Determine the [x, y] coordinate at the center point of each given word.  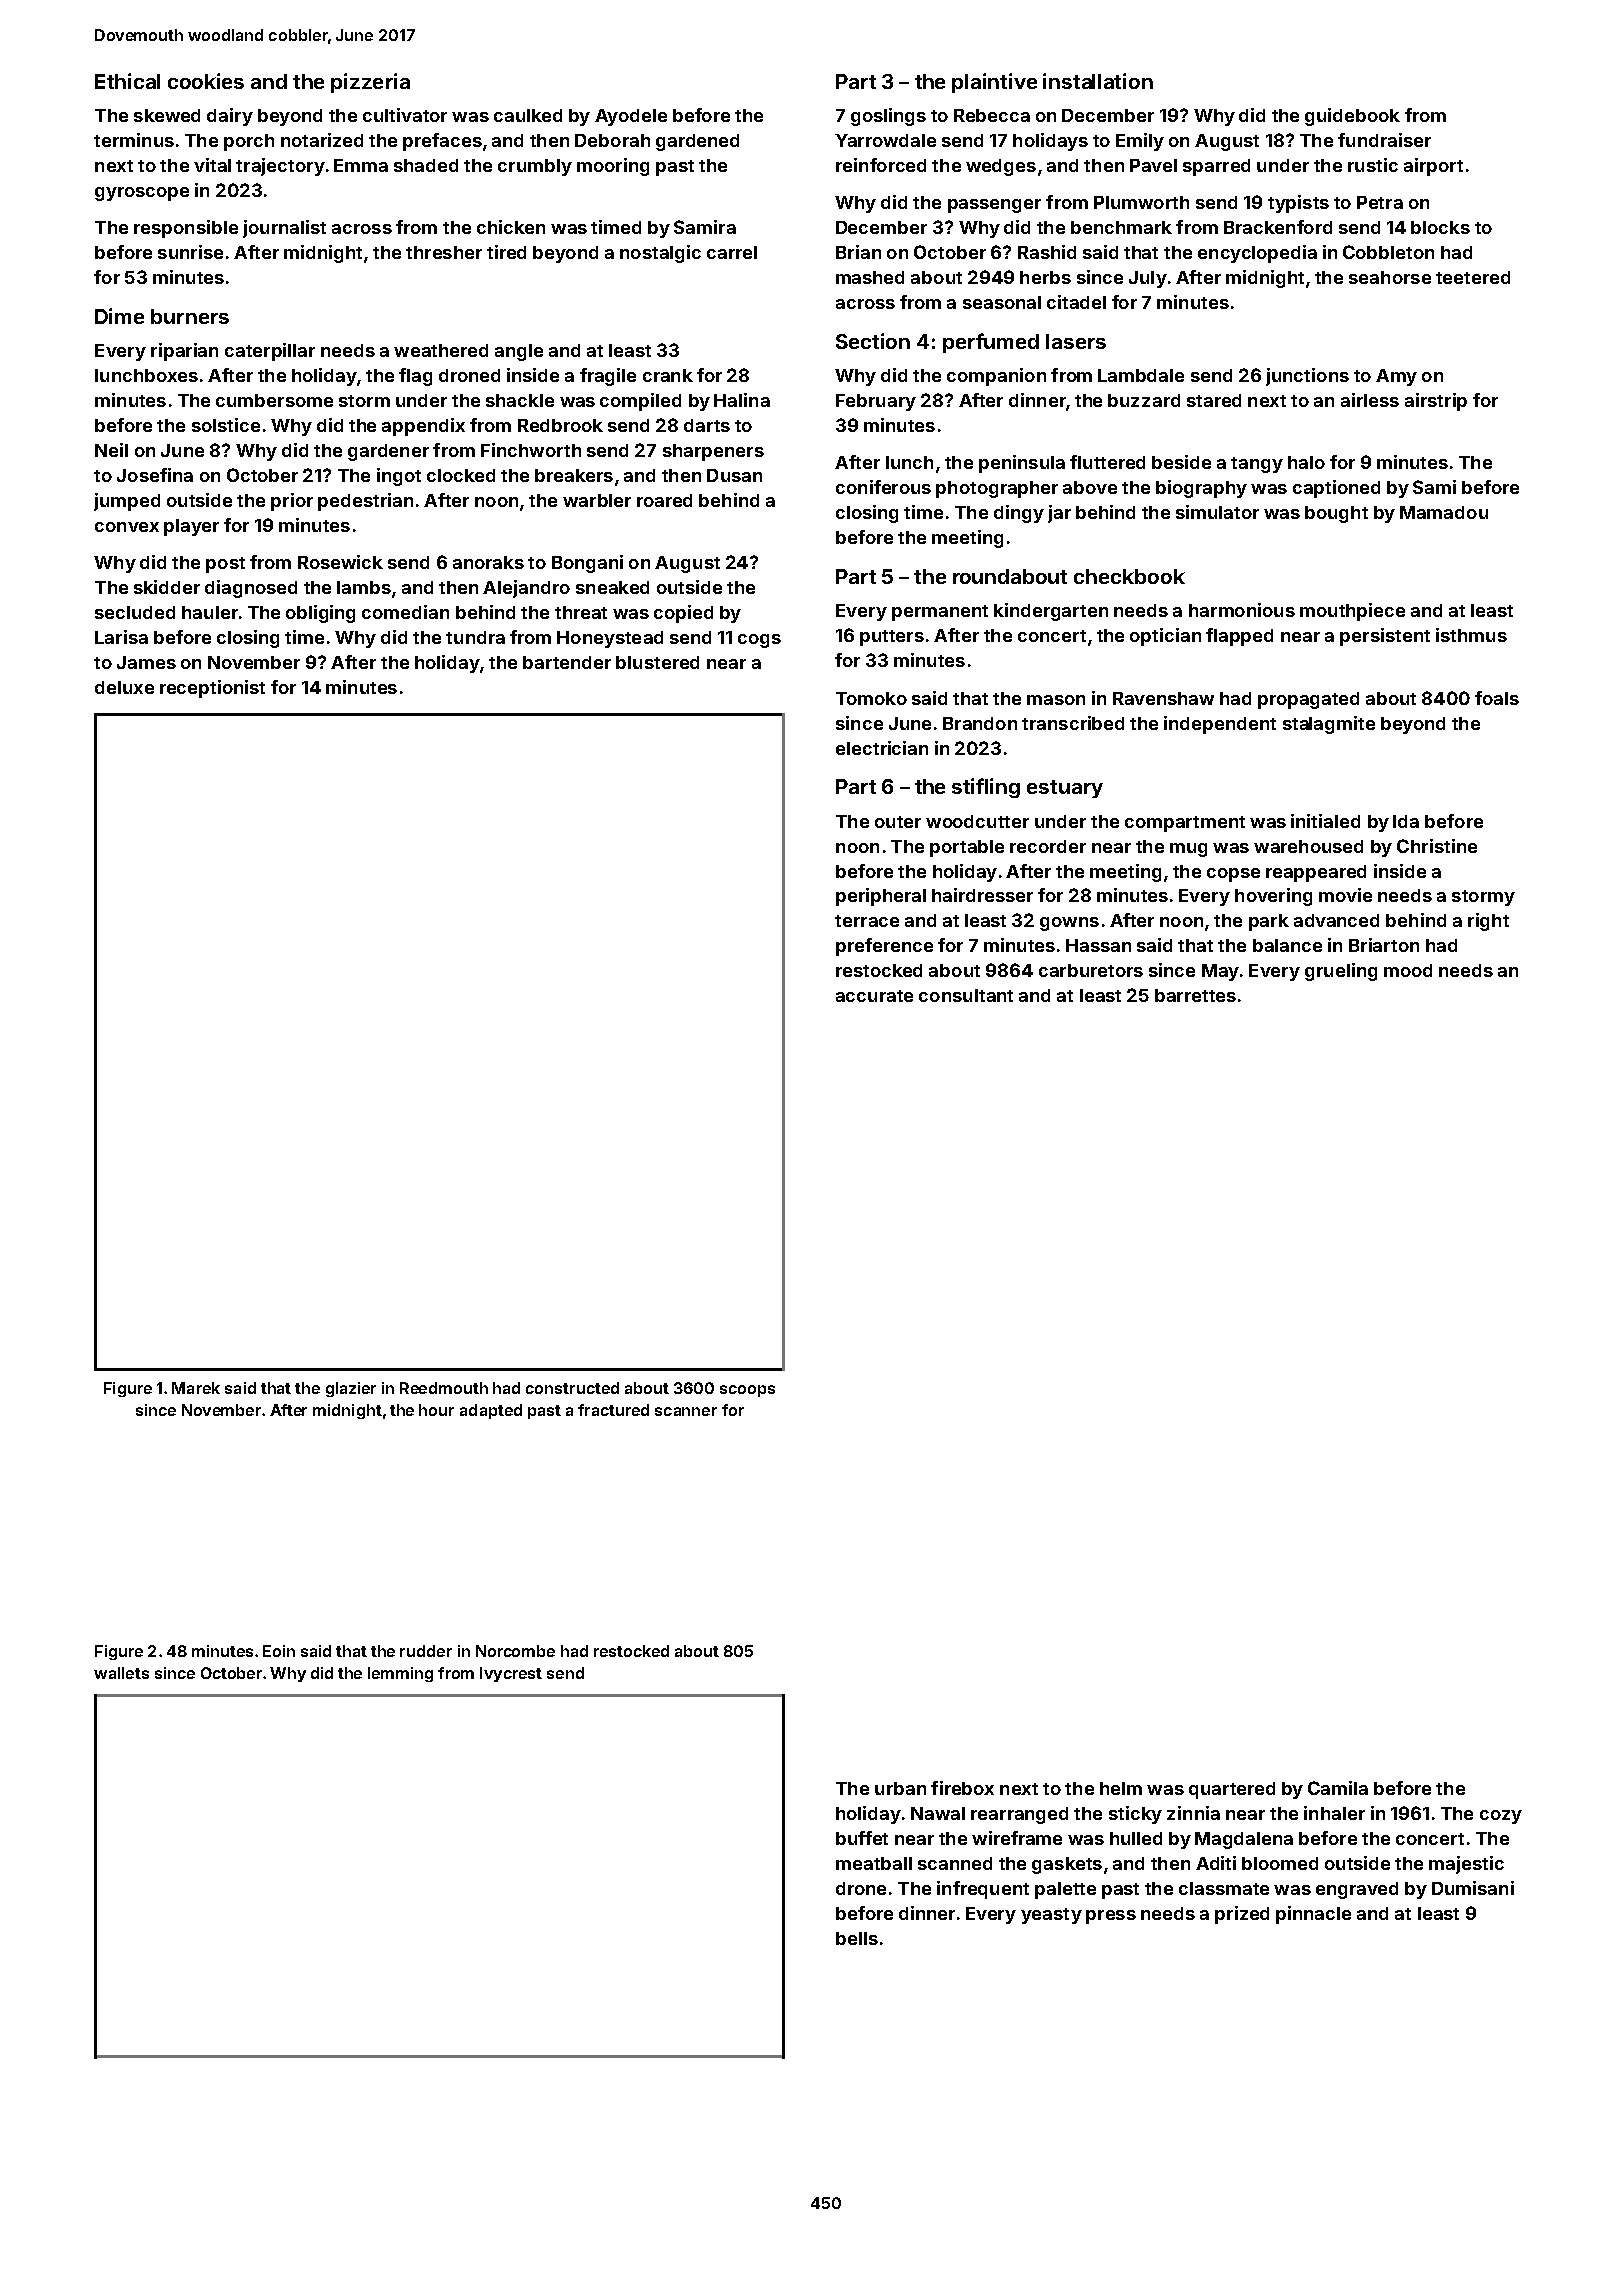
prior [292, 502]
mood [1408, 970]
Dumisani [1473, 1888]
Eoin [279, 1651]
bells [857, 1938]
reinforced [881, 165]
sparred [1216, 167]
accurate [874, 996]
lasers [1076, 341]
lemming [400, 1674]
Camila [1338, 1788]
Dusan [734, 475]
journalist [284, 229]
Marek [196, 1388]
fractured [613, 1410]
